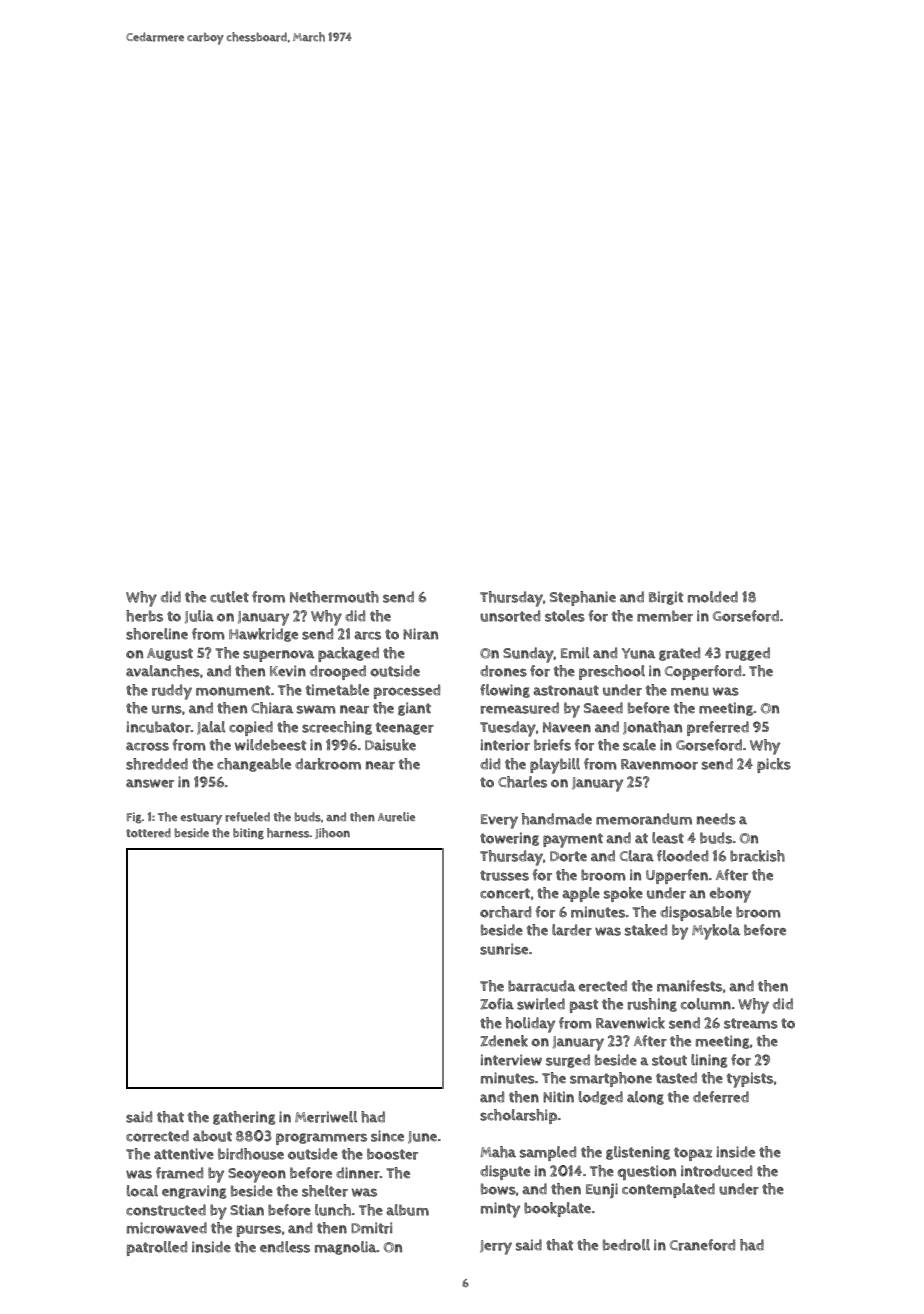  Describe the element at coordinates (558, 1097) in the image. I see `Nitin` at that location.
